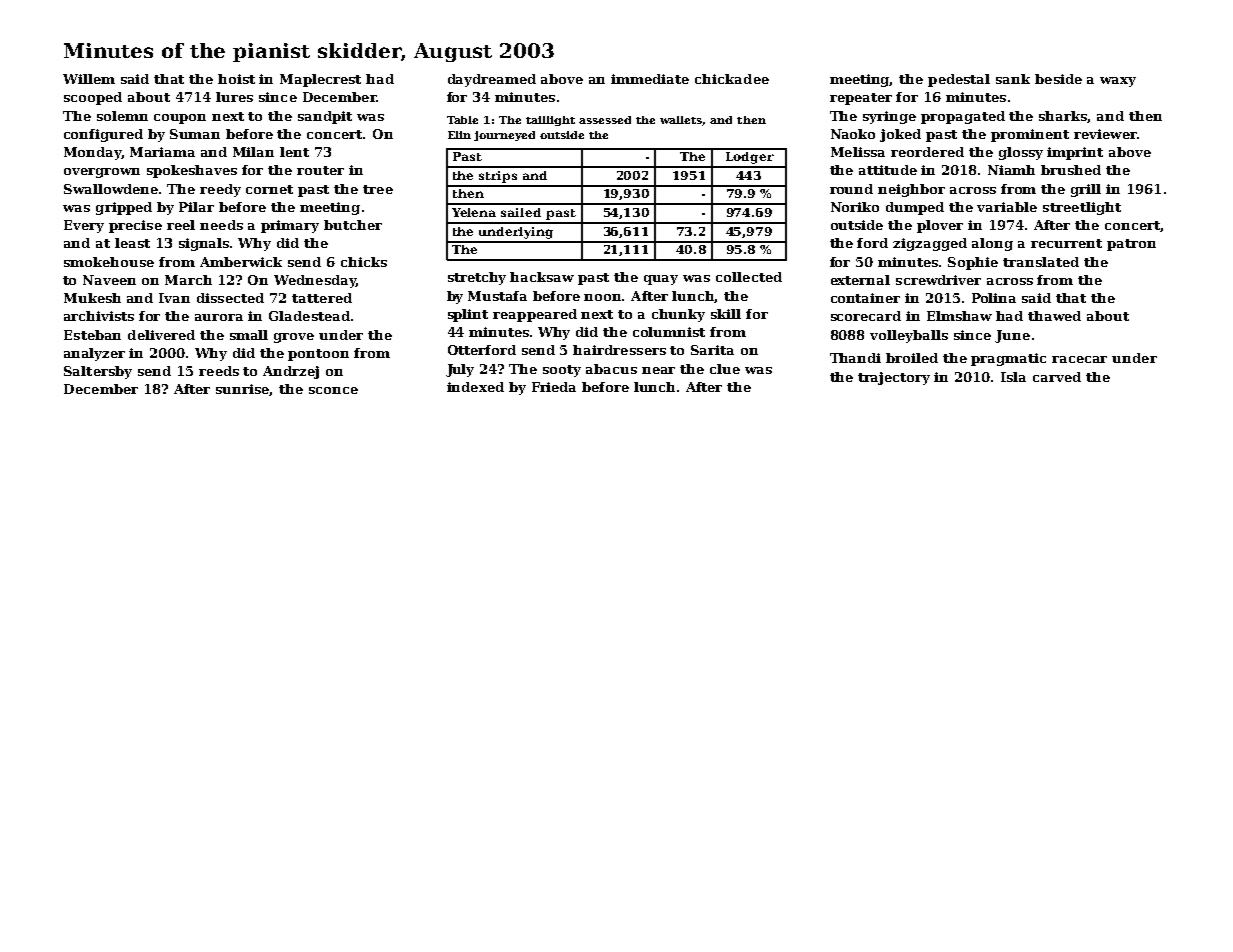 The image size is (1233, 952). I want to click on beside, so click(1058, 79).
